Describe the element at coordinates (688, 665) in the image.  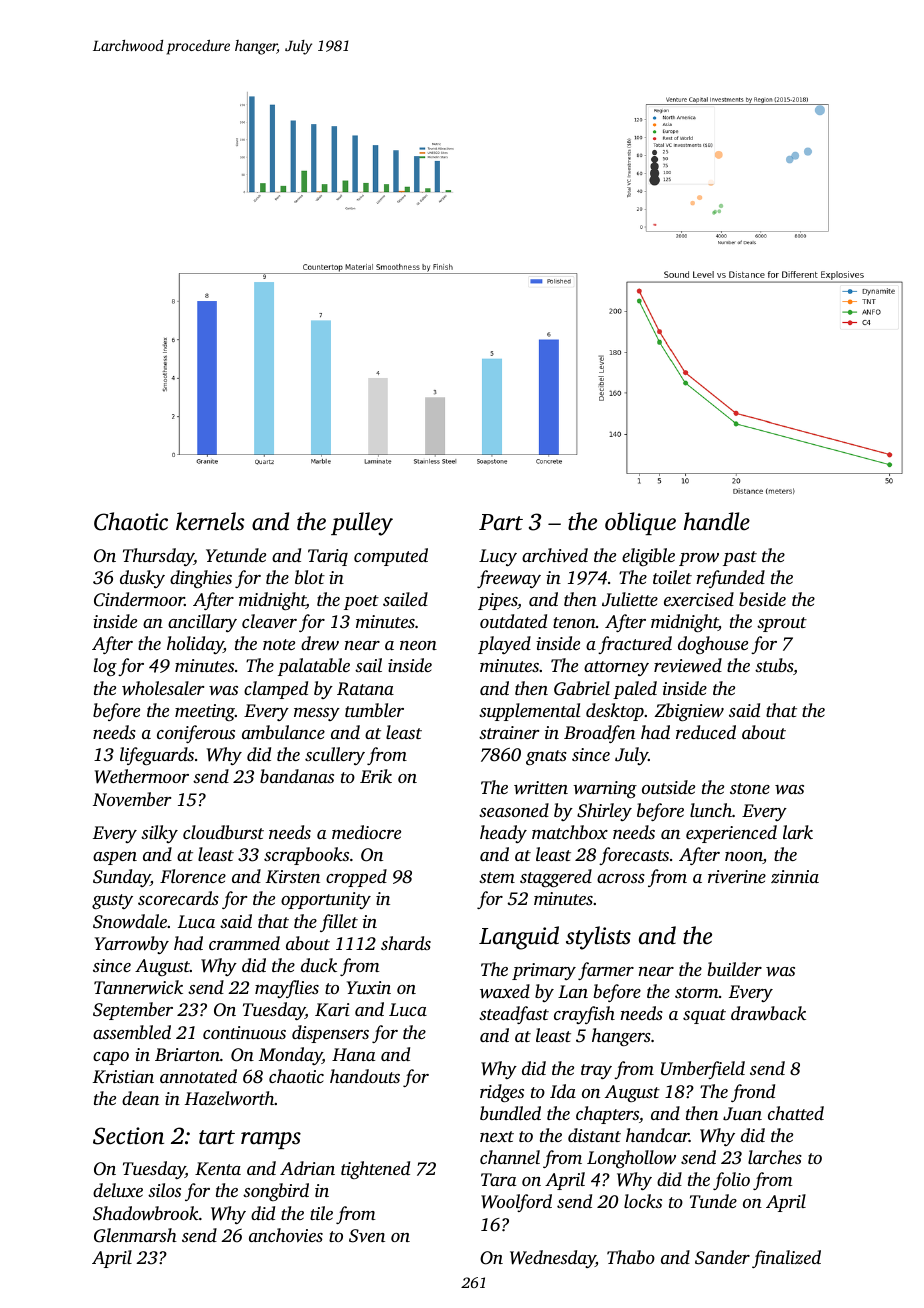
I see `reviewed` at that location.
